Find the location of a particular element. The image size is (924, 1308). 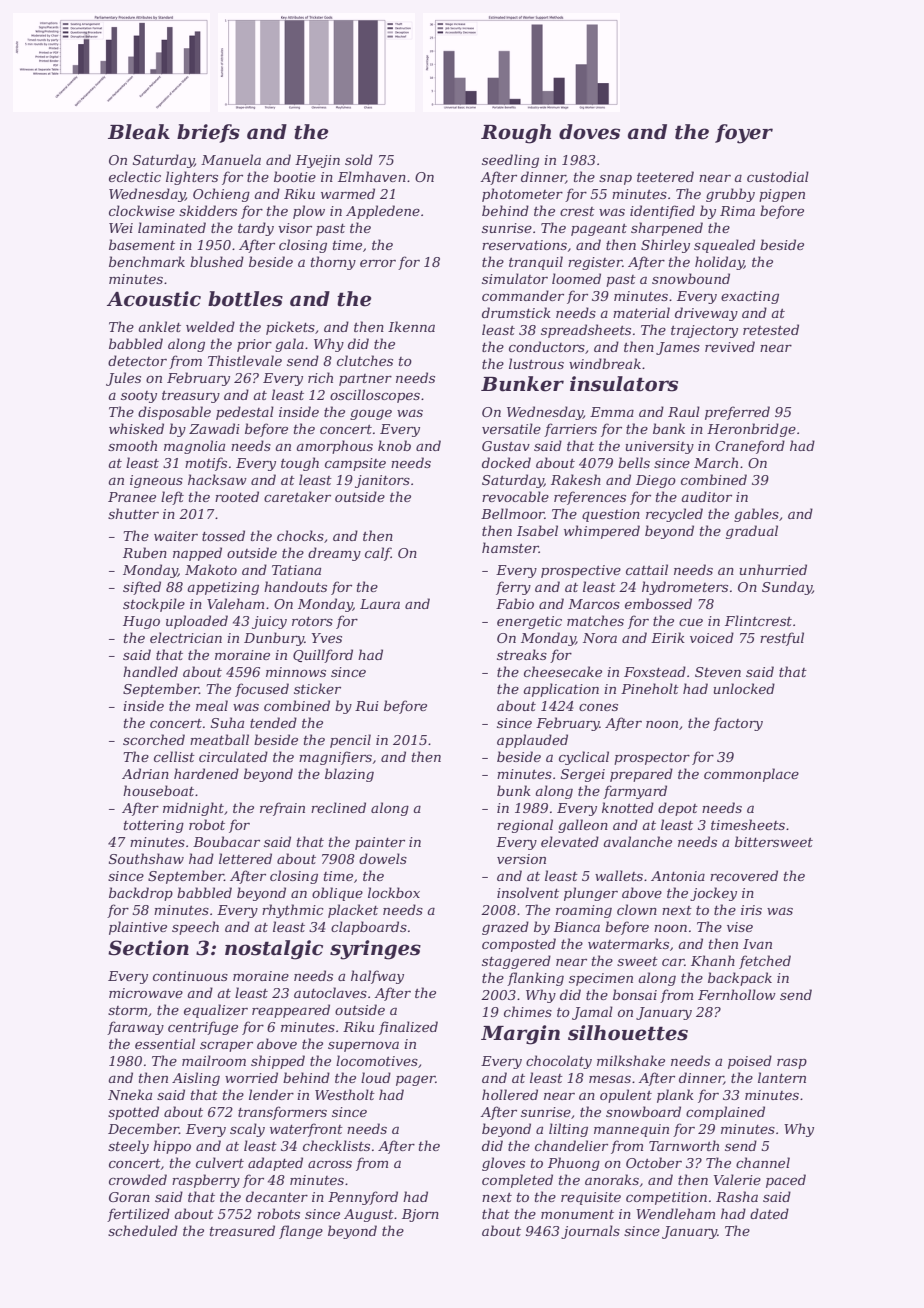

focused is located at coordinates (262, 690).
